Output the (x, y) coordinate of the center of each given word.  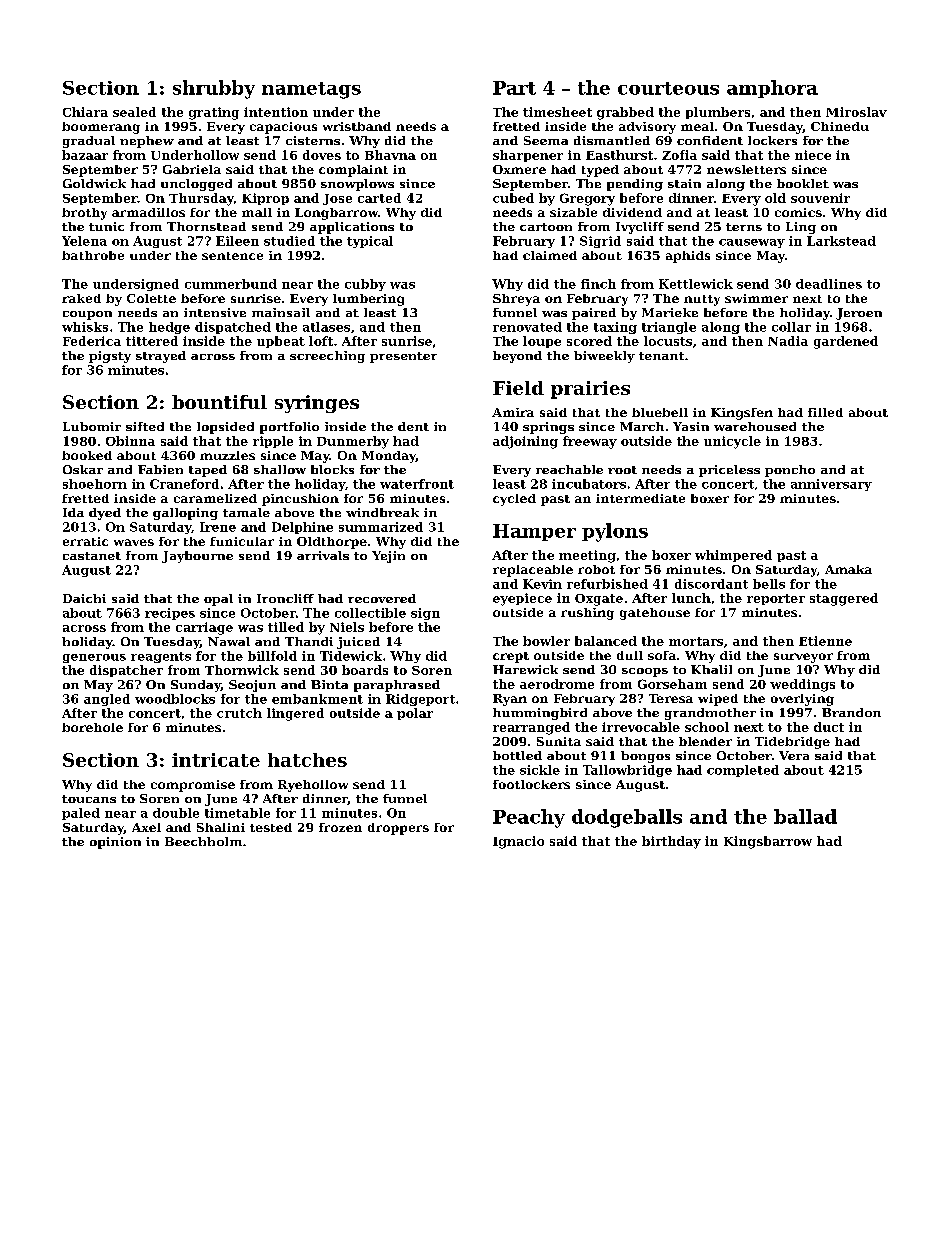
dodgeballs (627, 818)
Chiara (85, 112)
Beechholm (203, 841)
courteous (668, 88)
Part (514, 88)
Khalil (711, 669)
